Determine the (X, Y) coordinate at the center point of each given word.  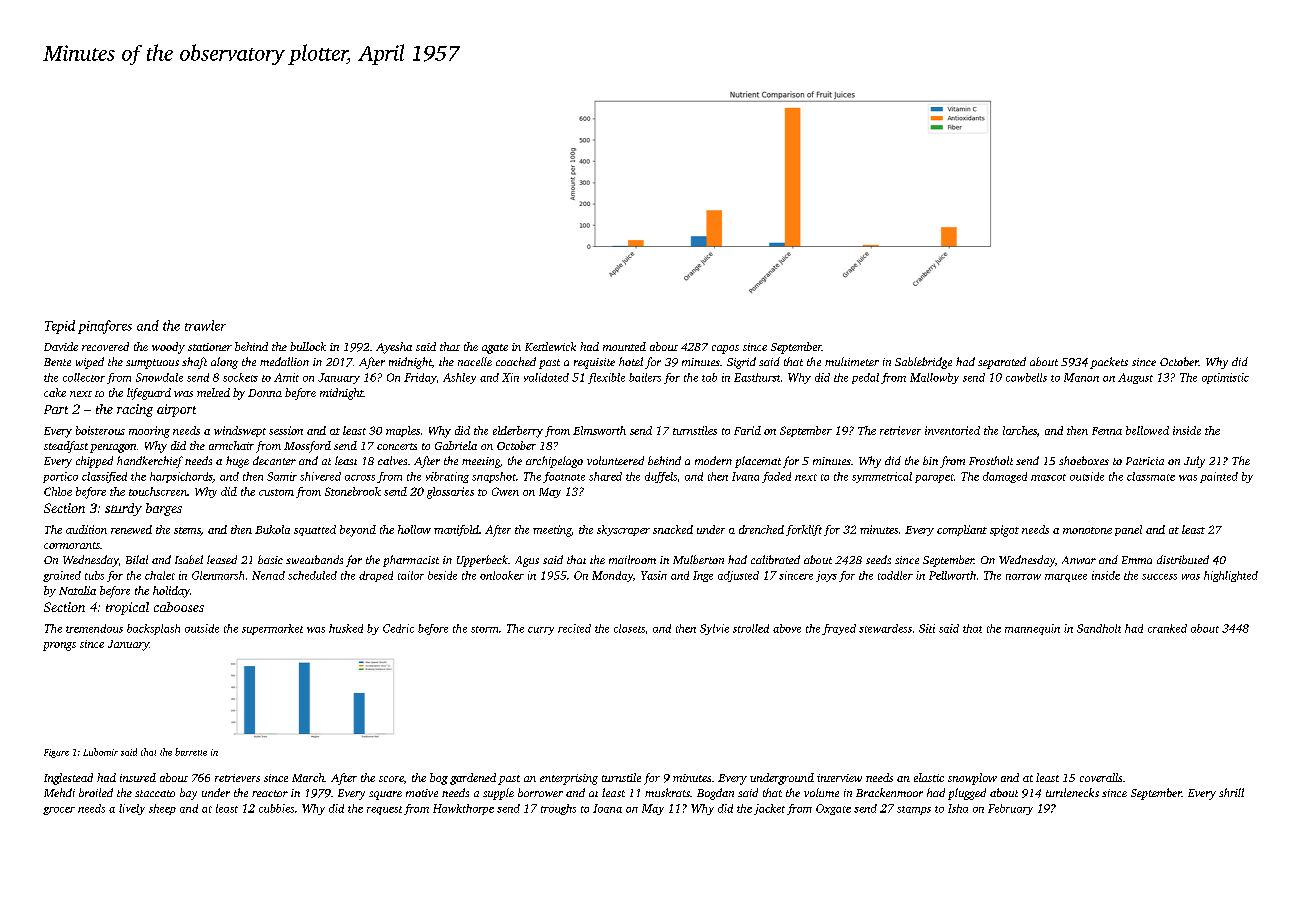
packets (1109, 363)
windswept (240, 431)
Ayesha (394, 348)
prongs (59, 646)
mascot (1048, 477)
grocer (59, 811)
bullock (308, 346)
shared (605, 476)
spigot (1004, 531)
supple (498, 794)
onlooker (502, 575)
